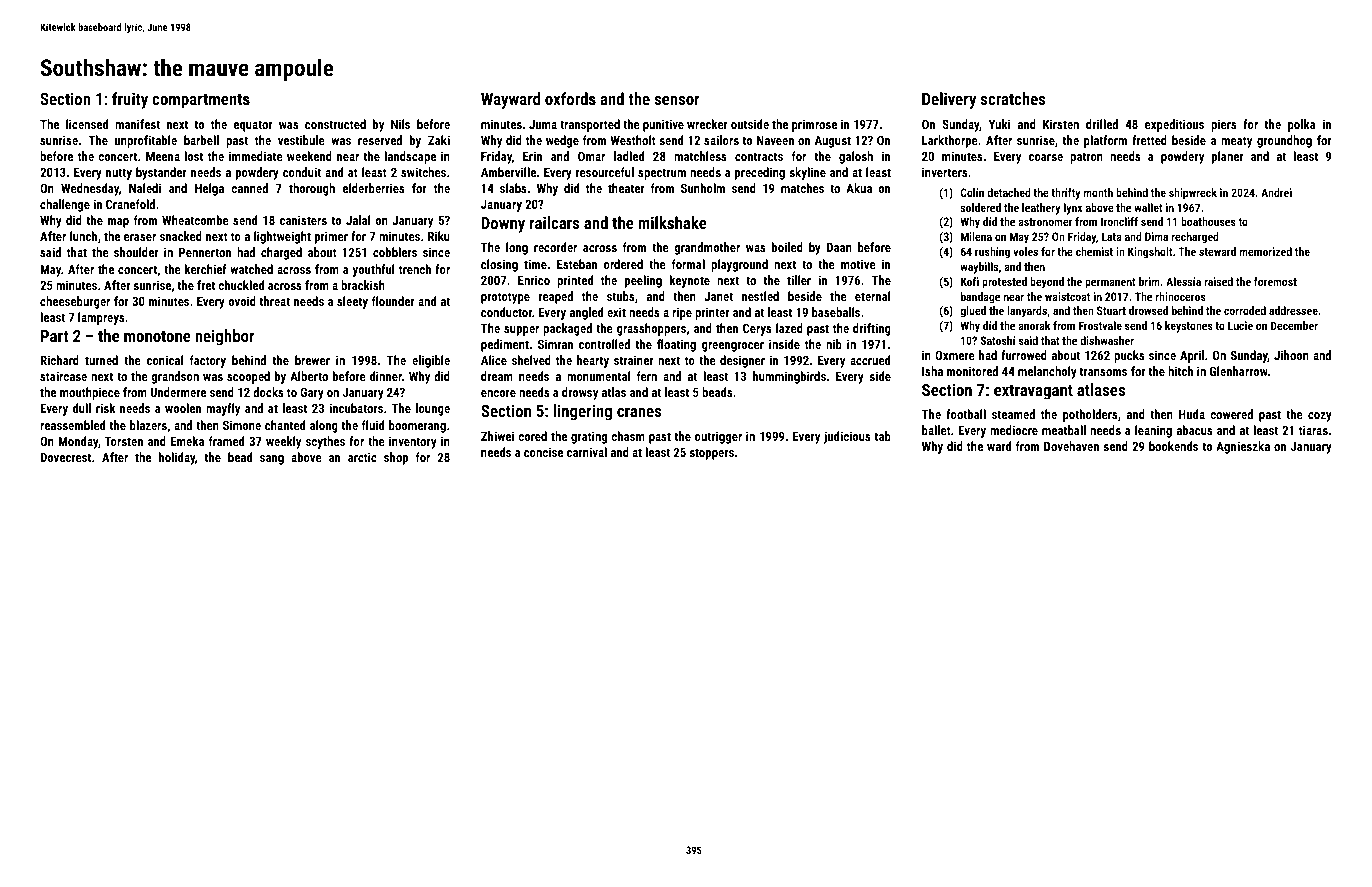 The image size is (1372, 887). I want to click on holiday, so click(177, 458).
